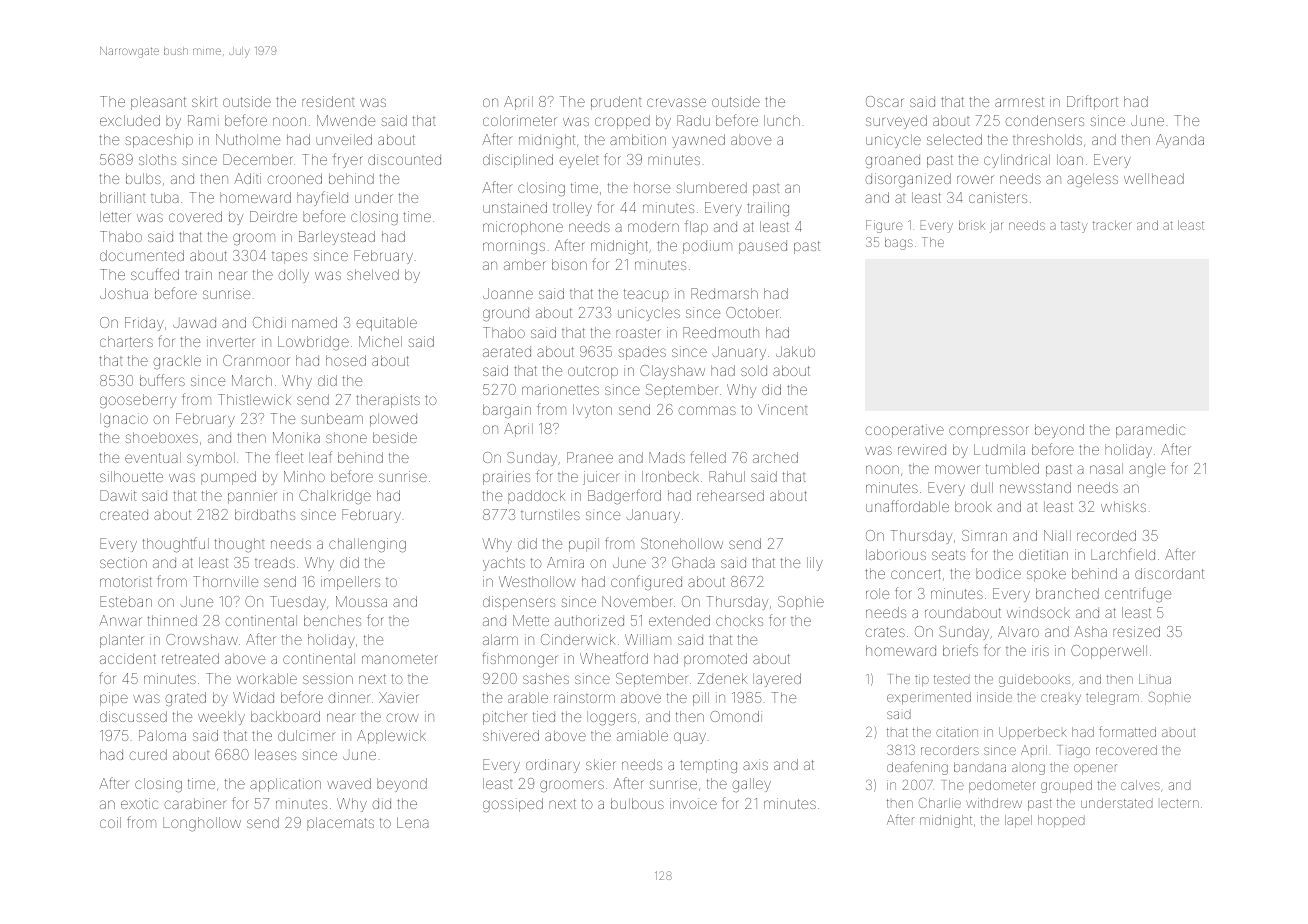 The width and height of the document is (1308, 924). Describe the element at coordinates (1043, 554) in the document. I see `dietitian` at that location.
